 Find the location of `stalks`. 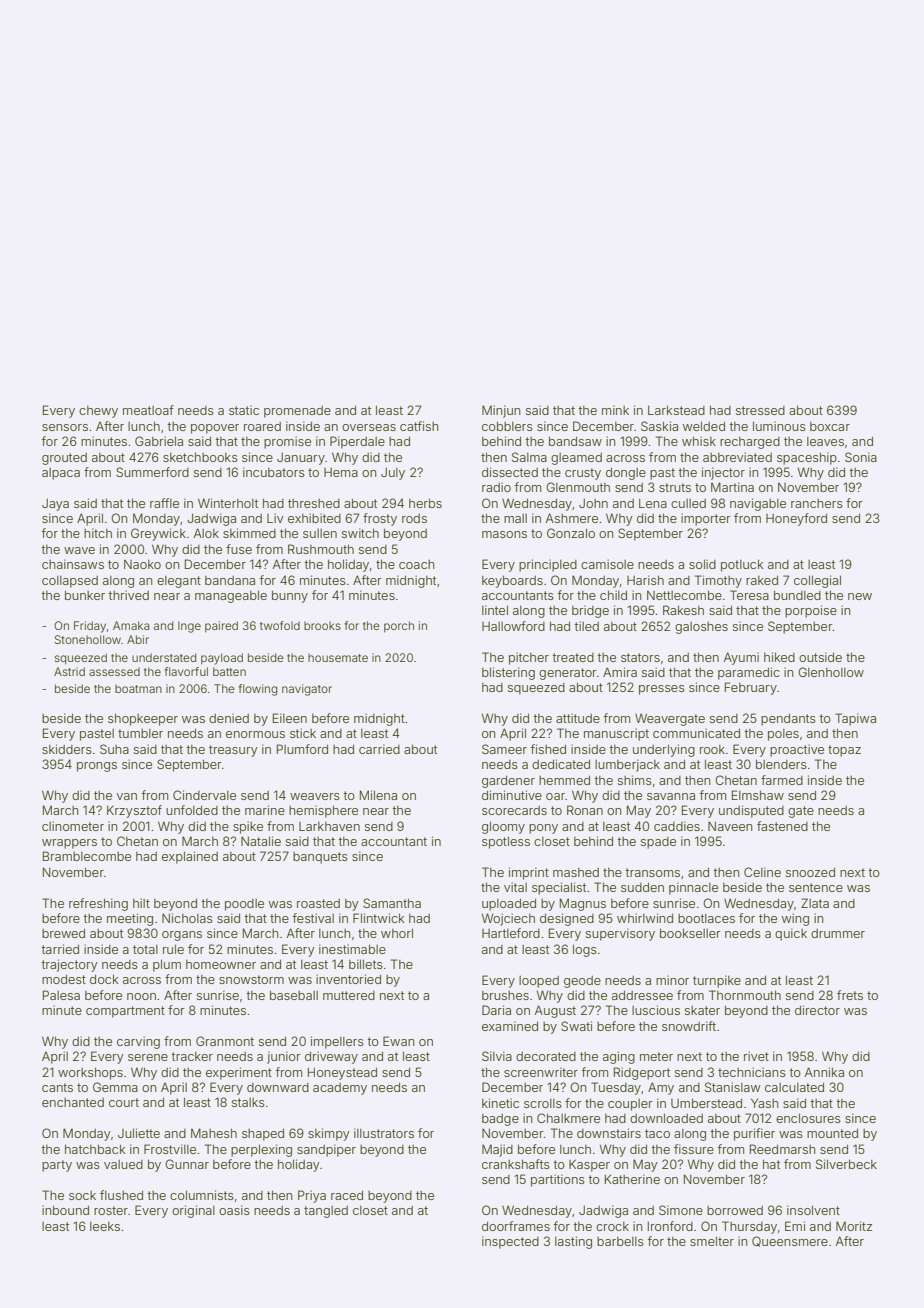

stalks is located at coordinates (248, 1102).
